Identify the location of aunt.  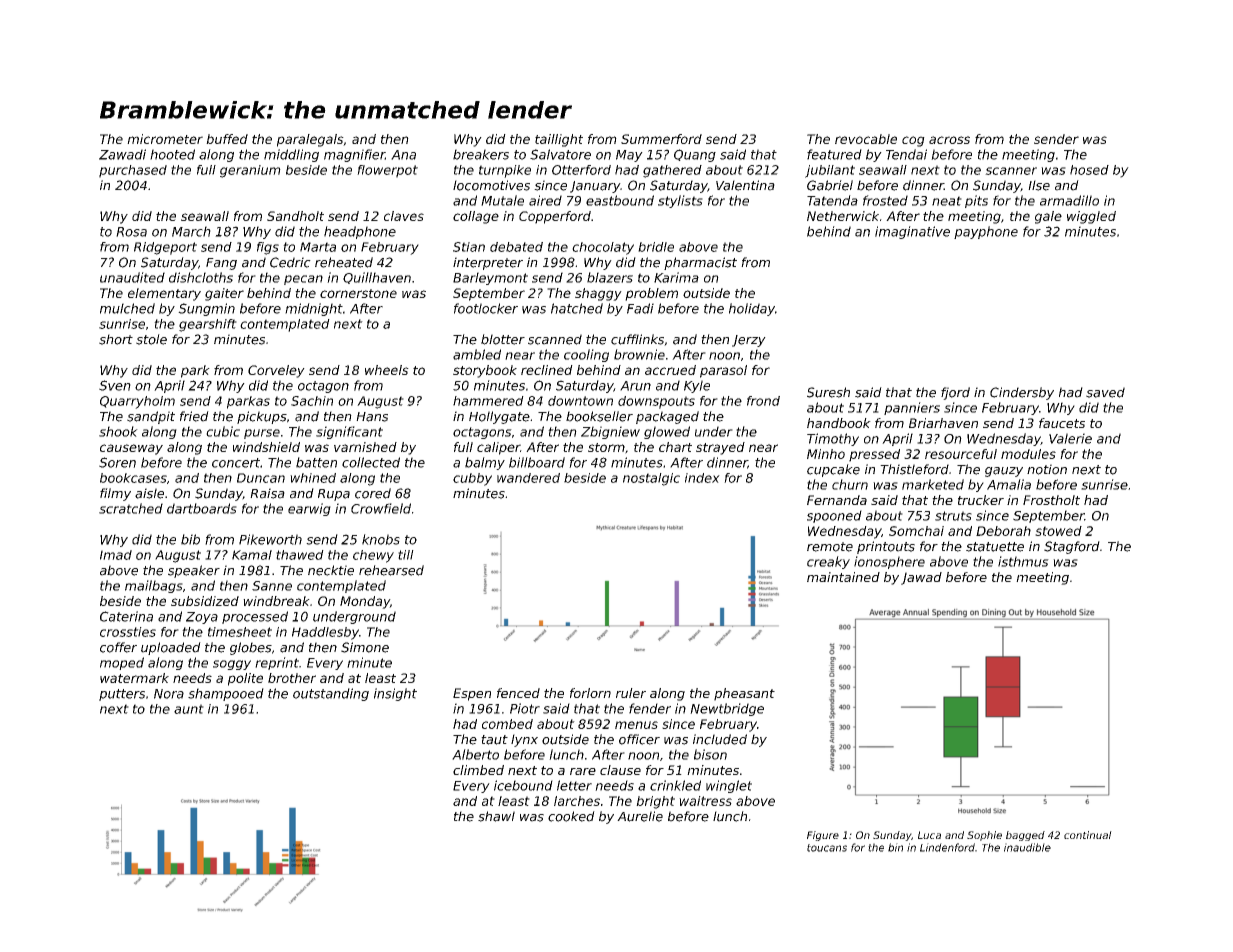
(189, 709).
